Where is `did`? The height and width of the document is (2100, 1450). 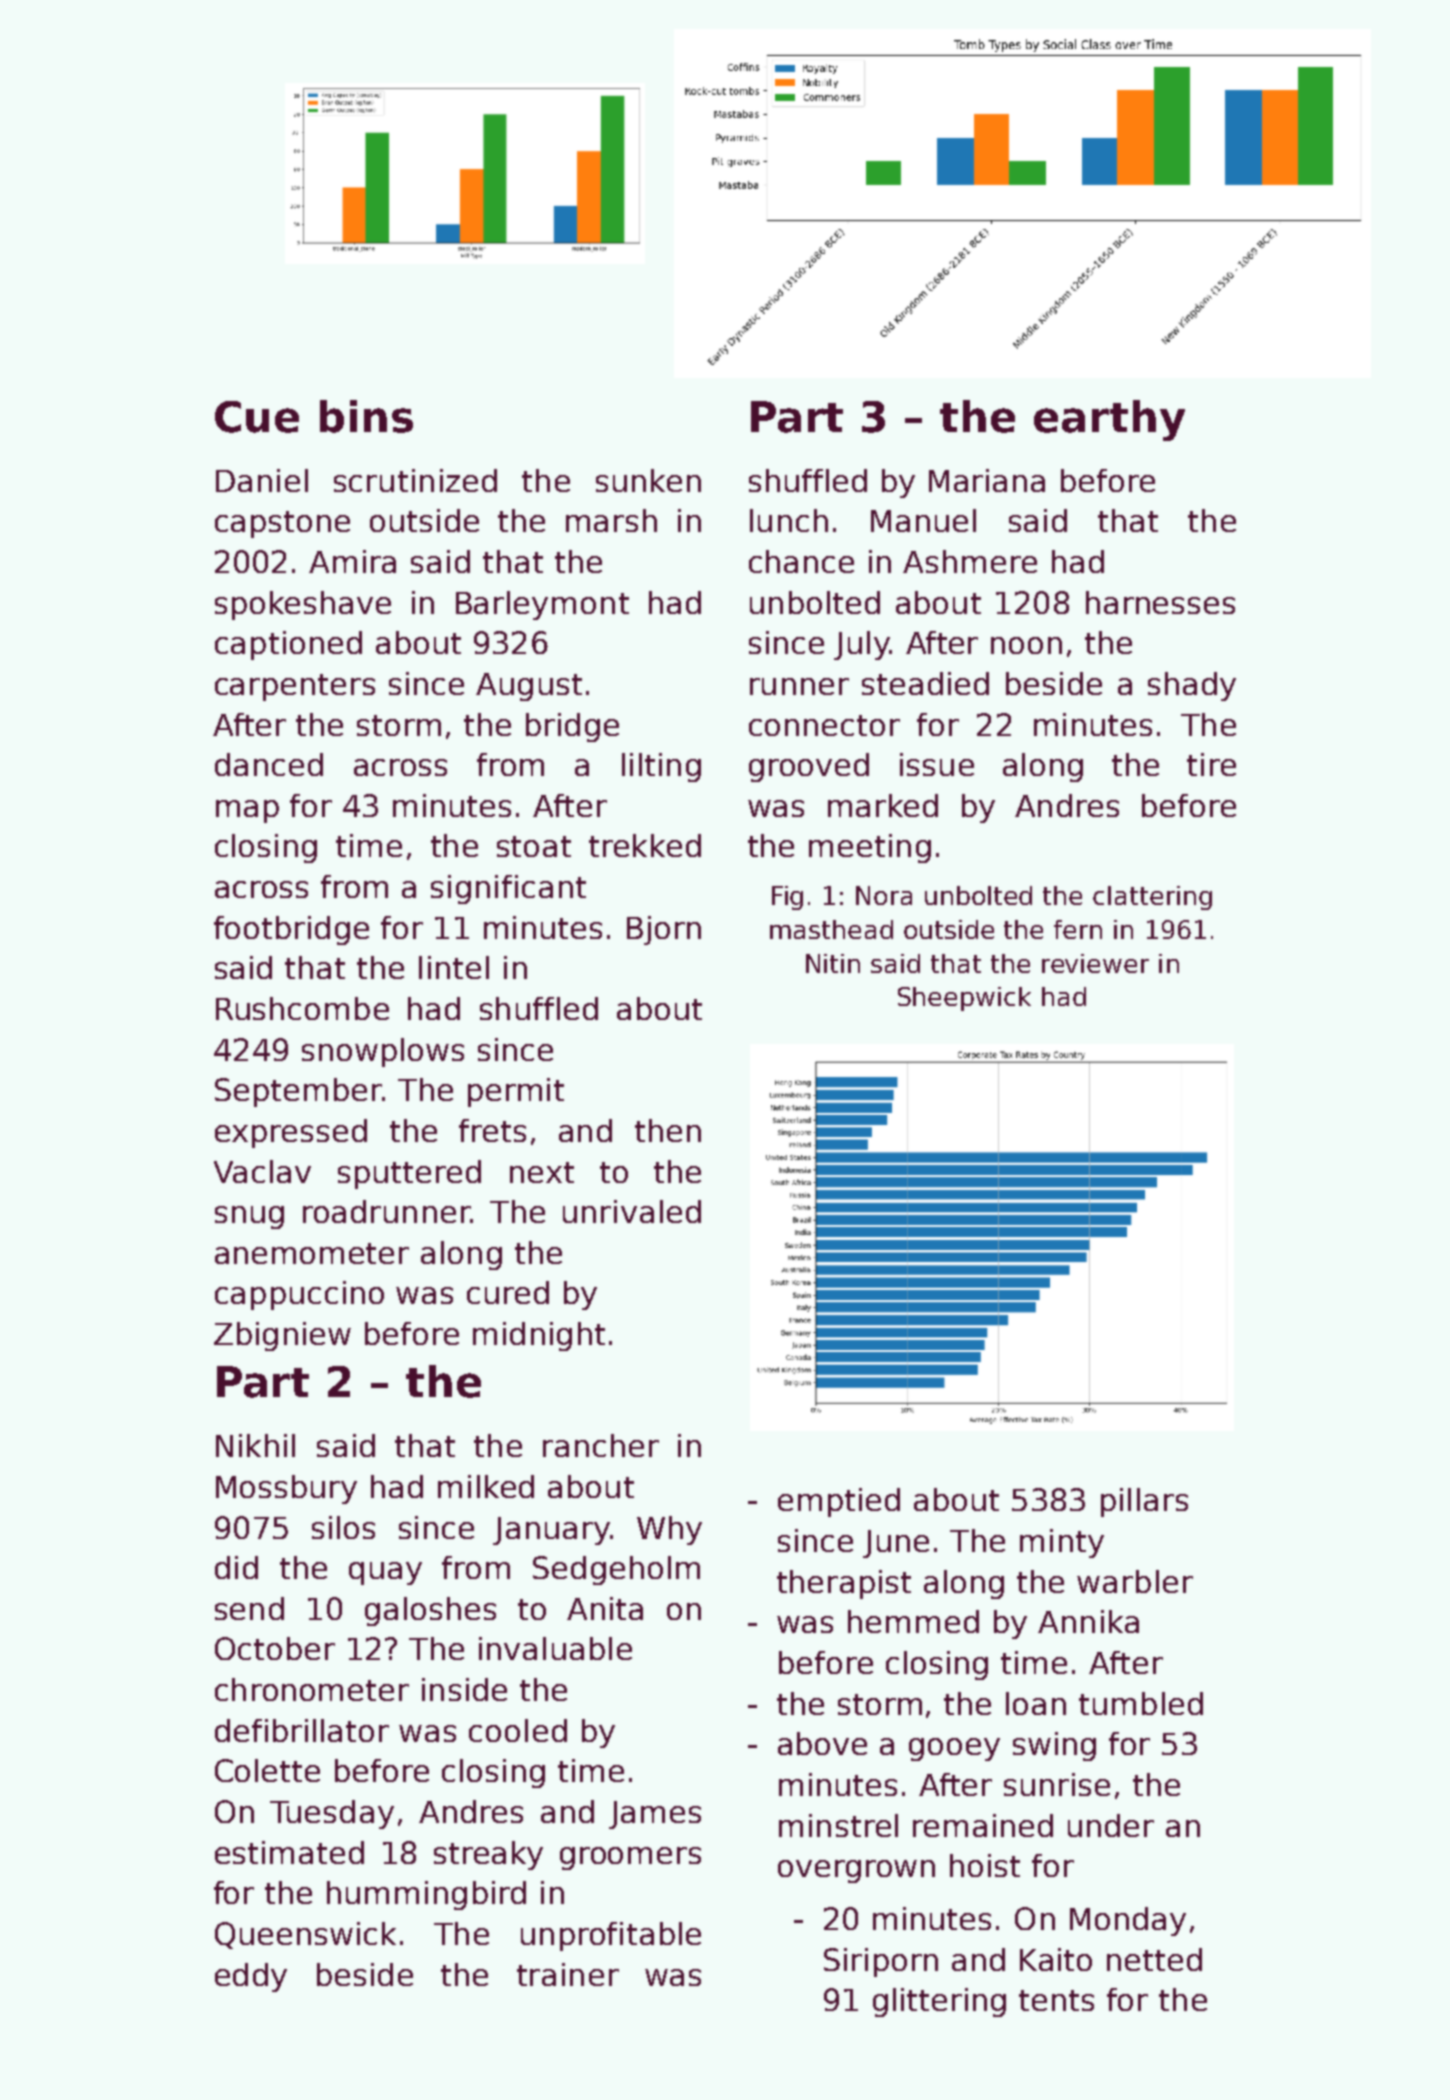 did is located at coordinates (236, 1567).
